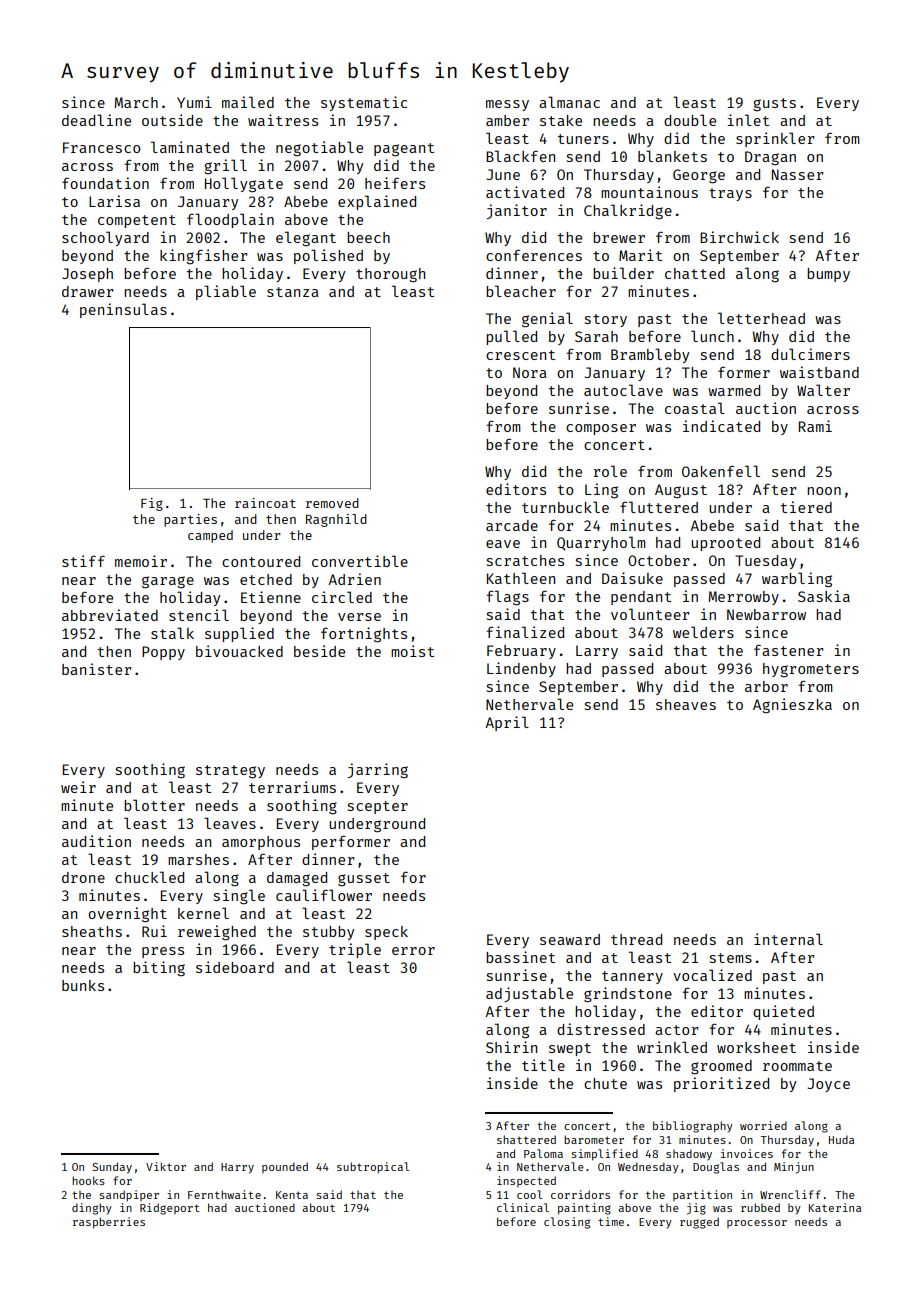 The width and height of the image is (924, 1311). What do you see at coordinates (792, 706) in the image?
I see `Agnieszka` at bounding box center [792, 706].
